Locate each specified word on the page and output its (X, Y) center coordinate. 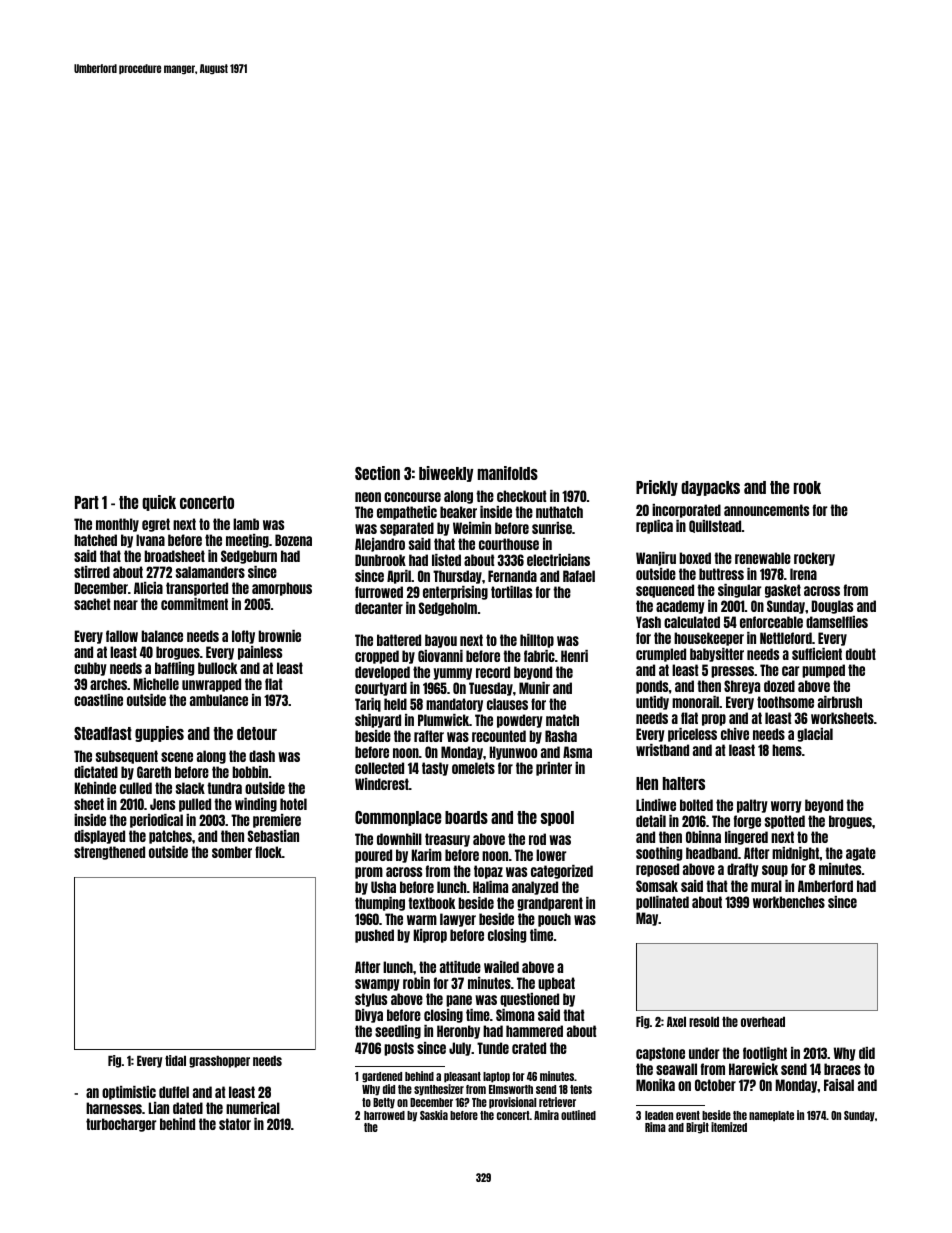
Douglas (832, 607)
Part (87, 502)
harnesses (114, 1108)
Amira (546, 1115)
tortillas (511, 592)
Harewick (753, 1069)
